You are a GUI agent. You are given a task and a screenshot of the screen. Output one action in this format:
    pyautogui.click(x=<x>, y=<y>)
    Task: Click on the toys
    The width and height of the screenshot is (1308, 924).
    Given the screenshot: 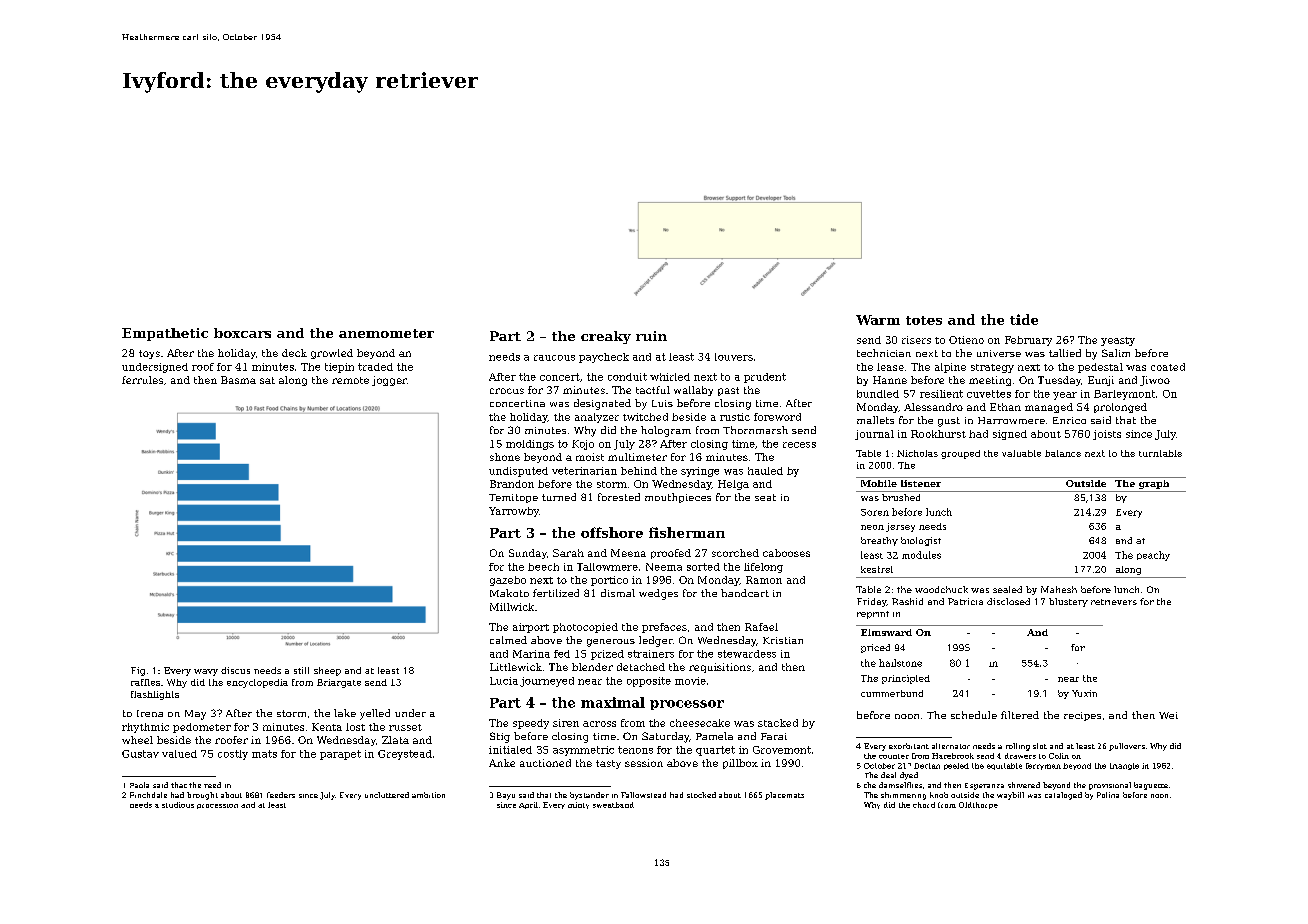 What is the action you would take?
    pyautogui.click(x=149, y=354)
